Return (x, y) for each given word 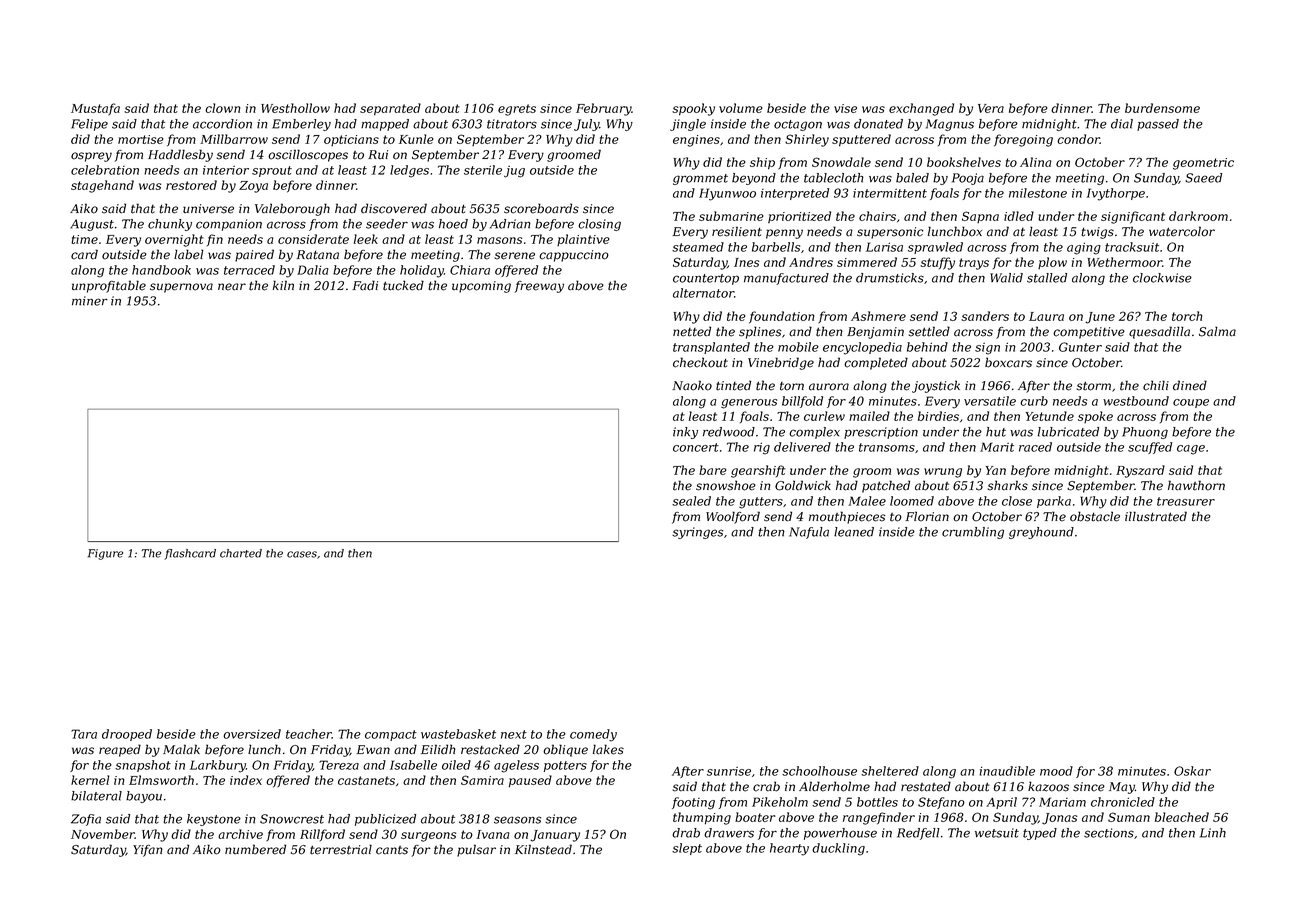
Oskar (1192, 771)
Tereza (339, 765)
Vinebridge (781, 363)
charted (241, 553)
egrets (517, 110)
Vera (991, 108)
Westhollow (295, 108)
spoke (1095, 417)
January (555, 836)
